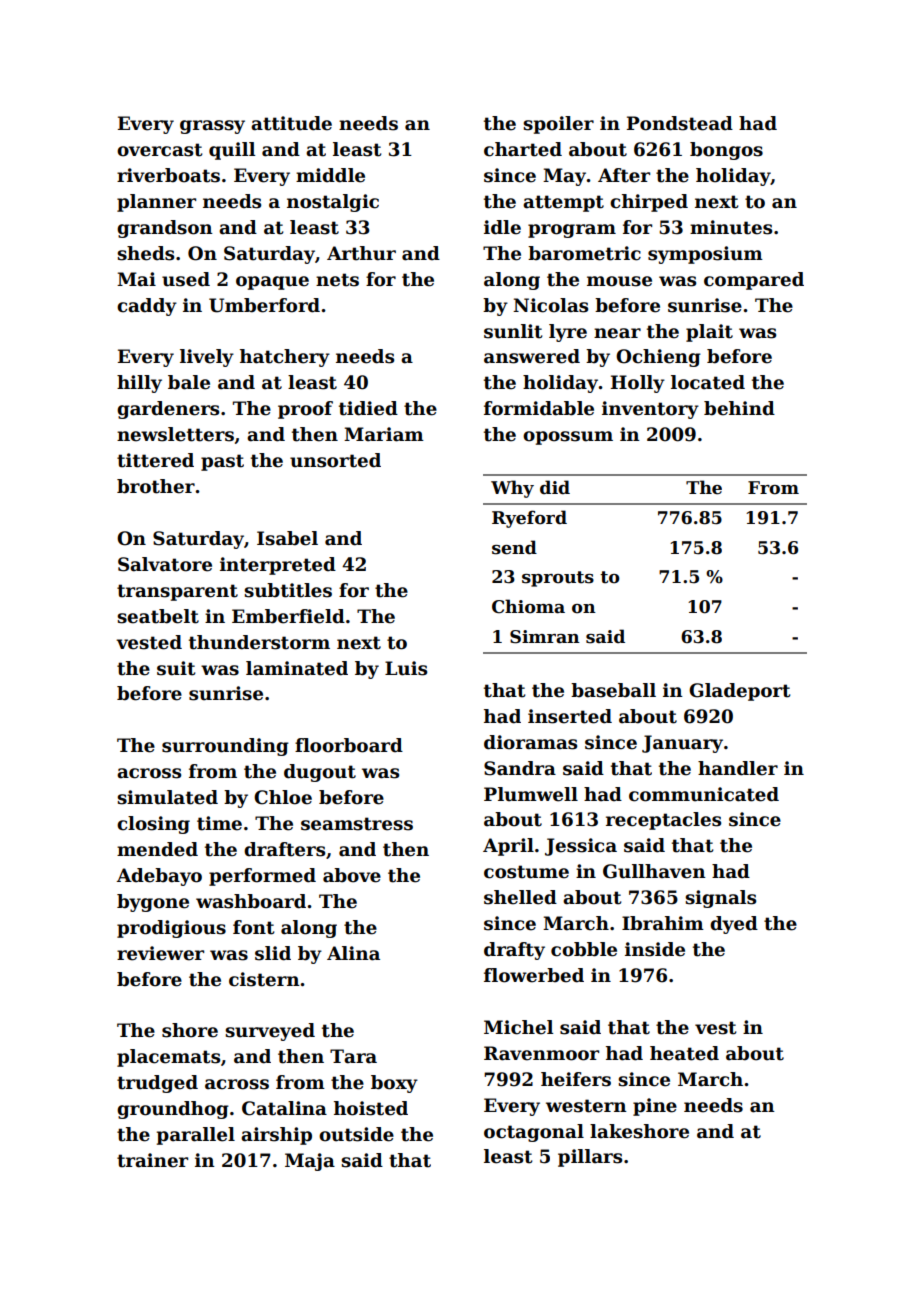 This screenshot has width=924, height=1308. Describe the element at coordinates (555, 487) in the screenshot. I see `did` at that location.
